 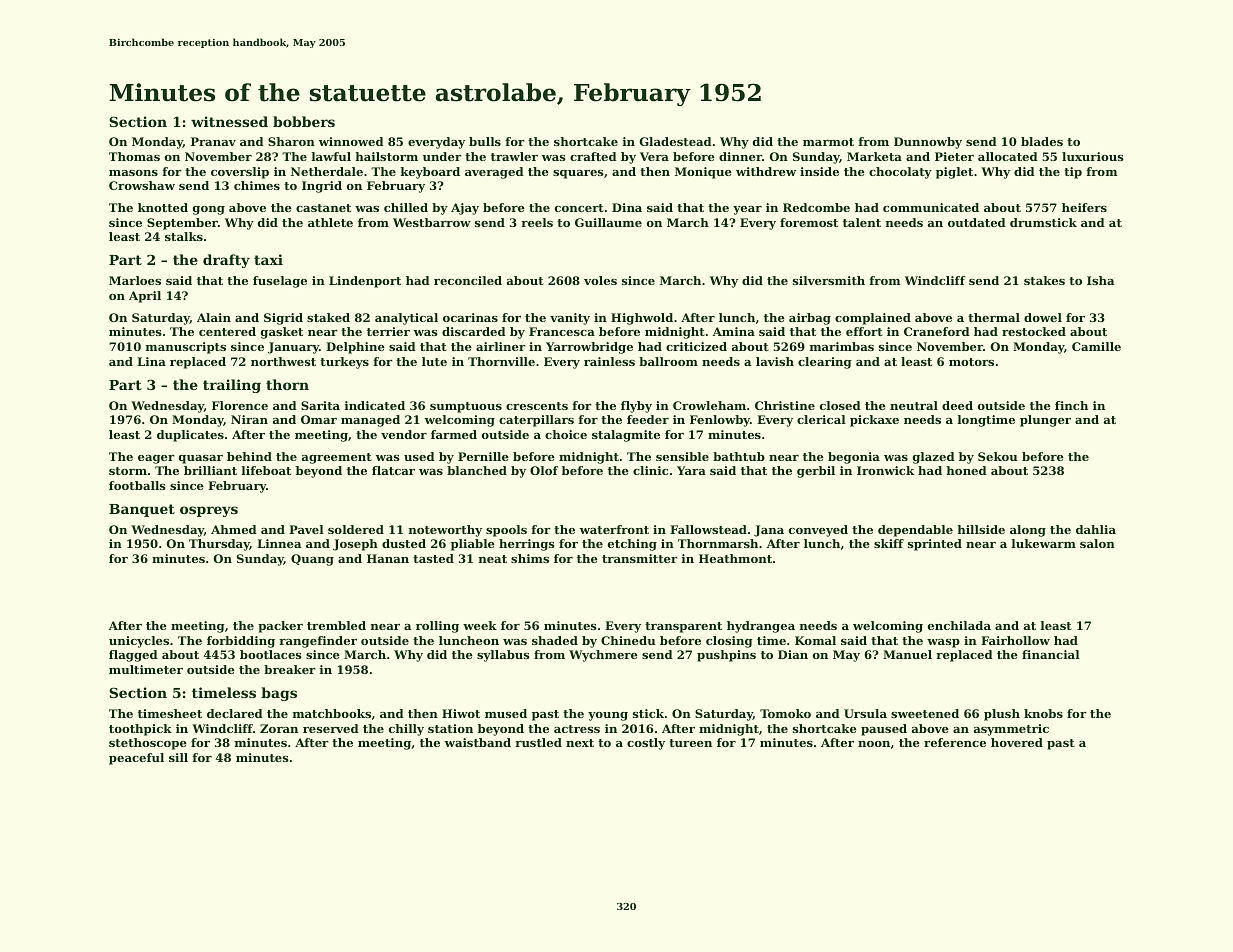 What do you see at coordinates (1044, 280) in the document?
I see `stakes` at bounding box center [1044, 280].
